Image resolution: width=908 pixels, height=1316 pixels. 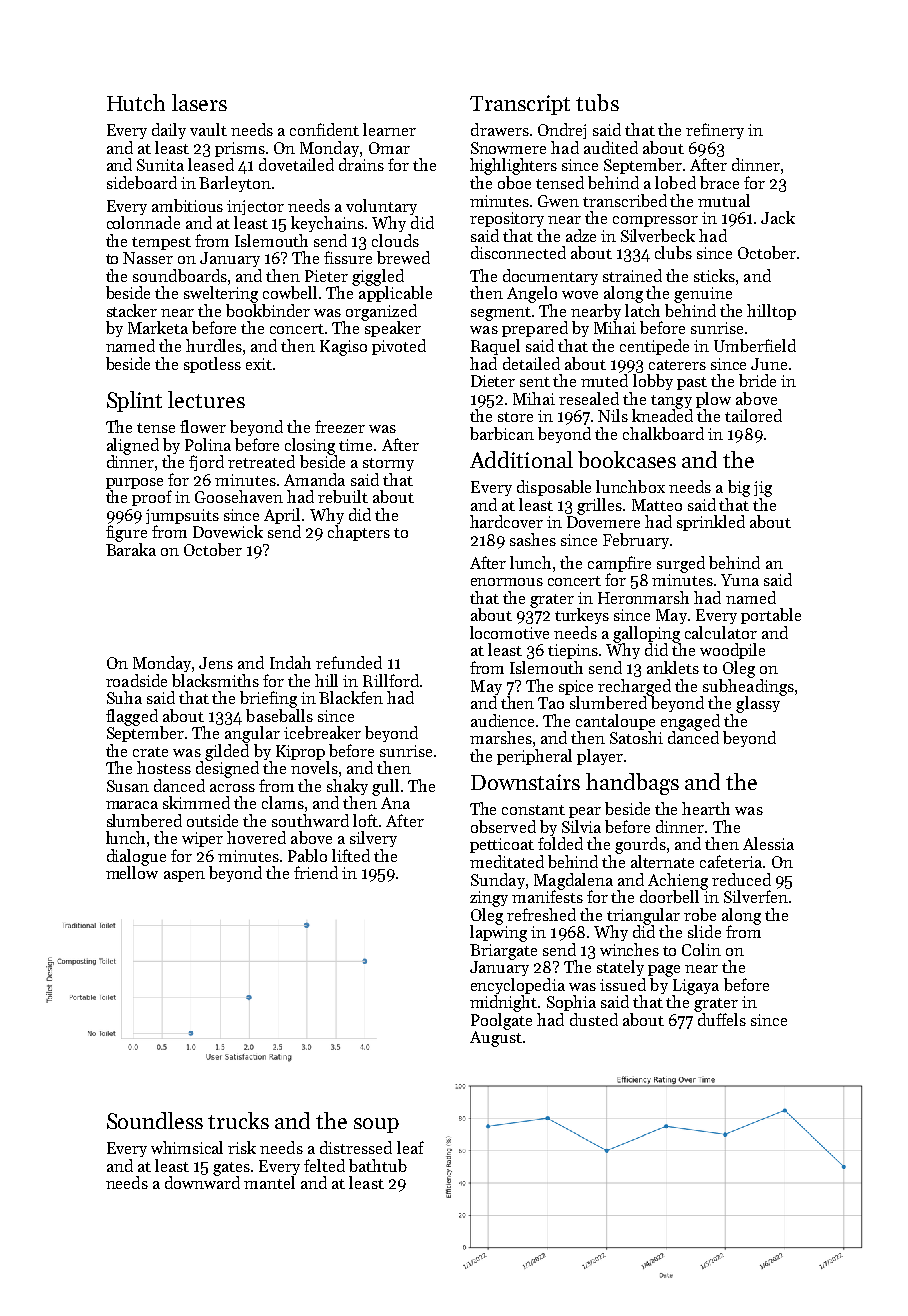 What do you see at coordinates (202, 1182) in the image?
I see `downward` at bounding box center [202, 1182].
